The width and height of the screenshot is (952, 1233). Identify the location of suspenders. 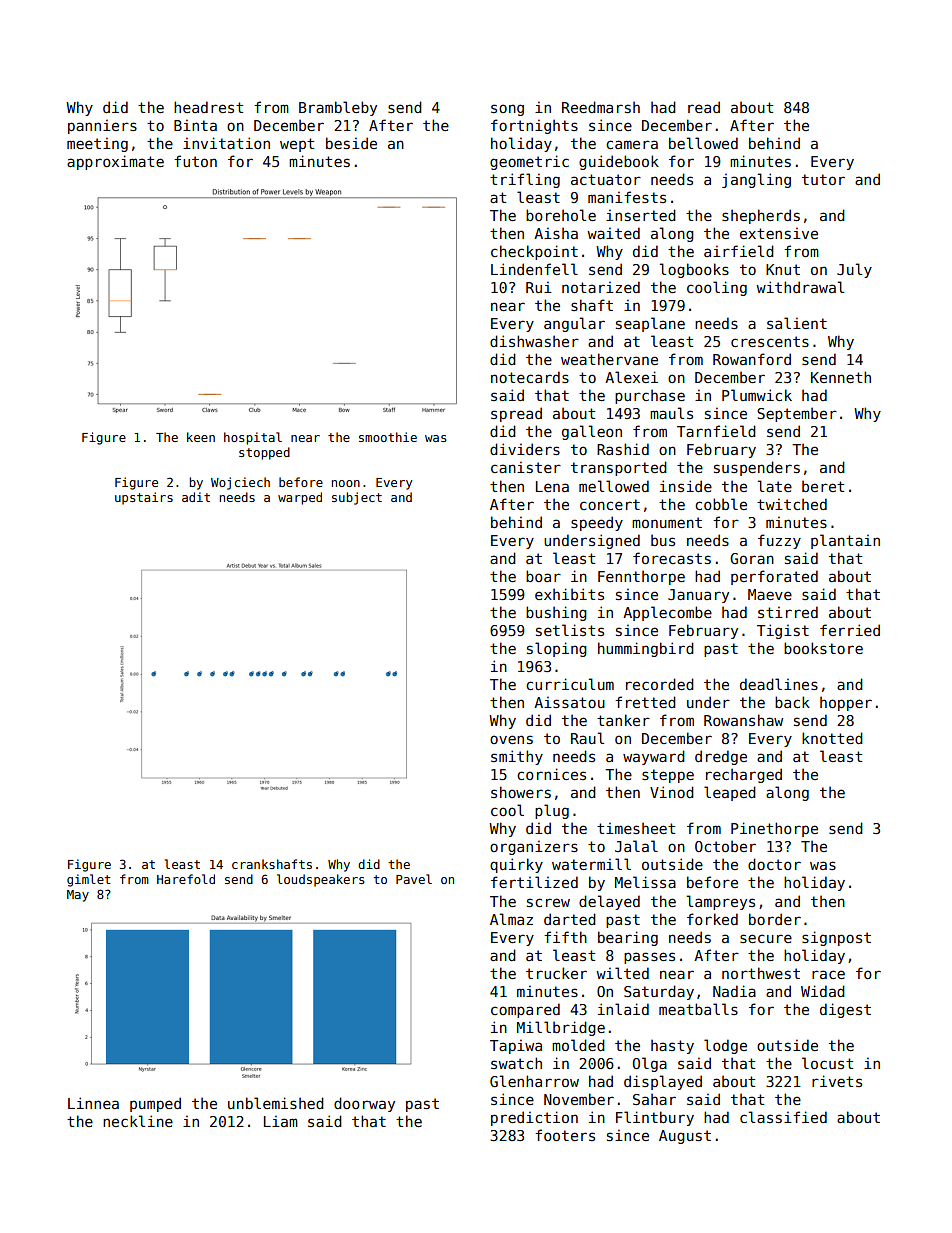
(757, 468).
